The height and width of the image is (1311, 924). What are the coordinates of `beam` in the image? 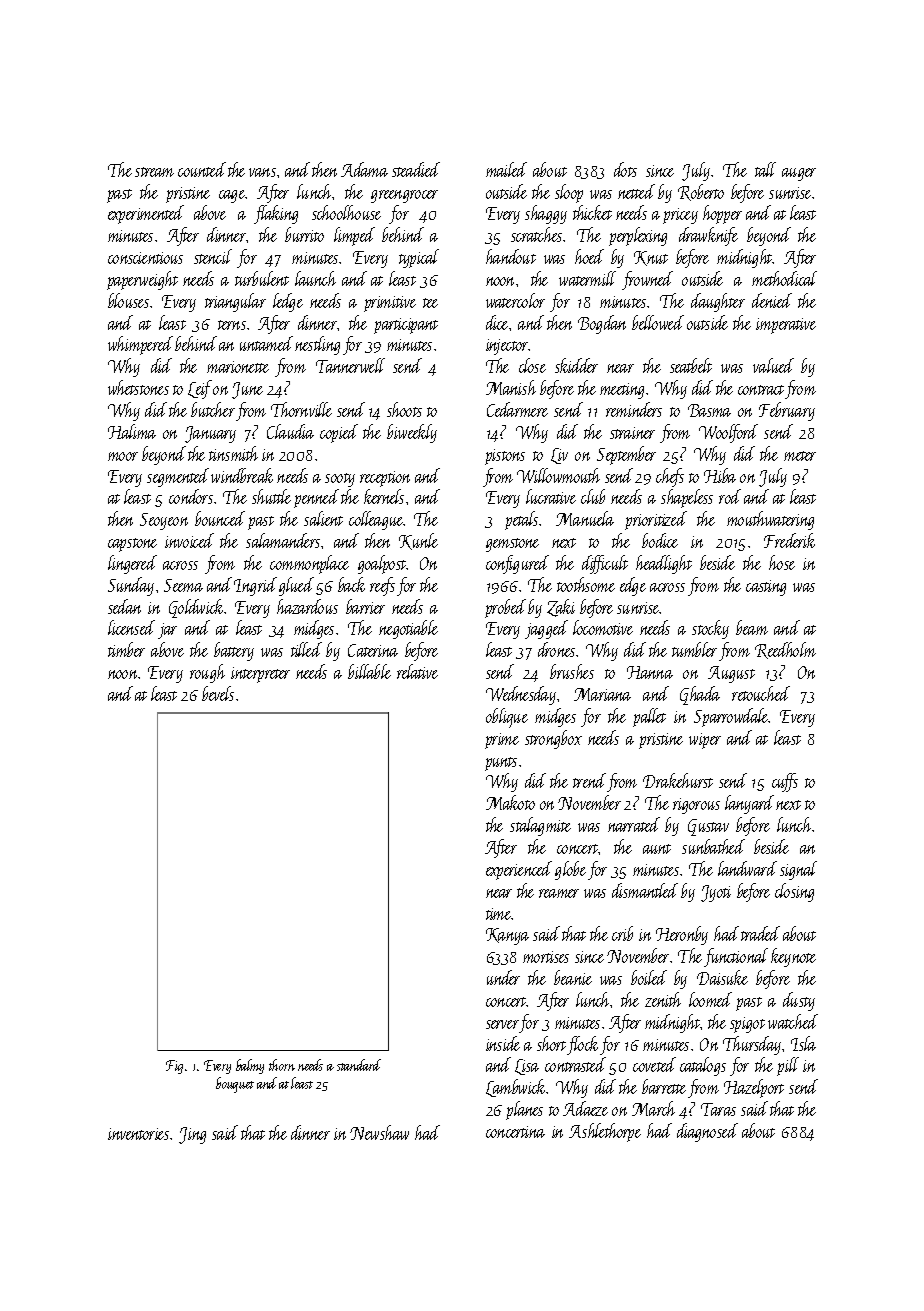 It's located at (752, 627).
